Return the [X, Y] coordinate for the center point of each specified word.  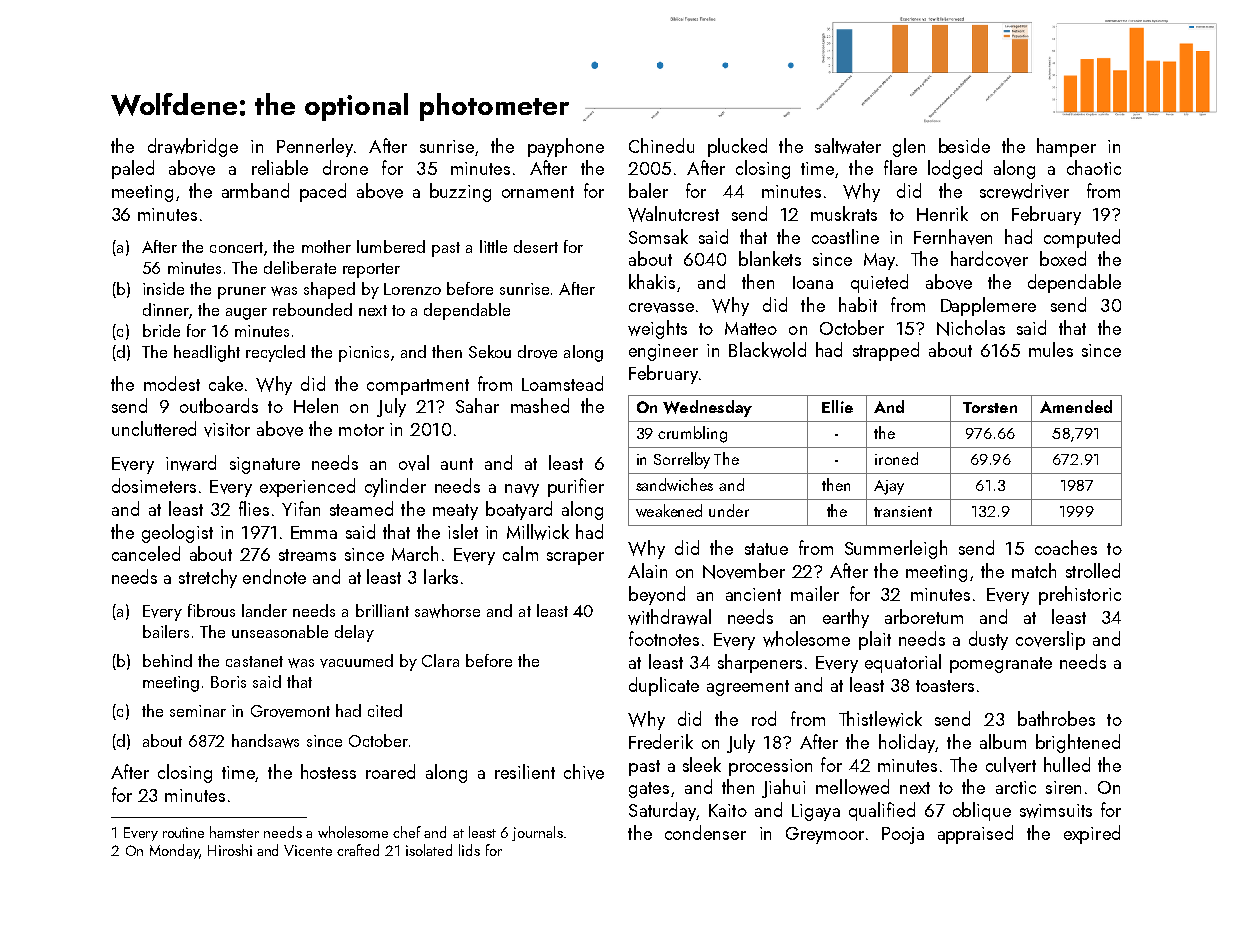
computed [1082, 238]
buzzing [460, 192]
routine [183, 832]
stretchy [208, 578]
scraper [575, 558]
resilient [525, 771]
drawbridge [193, 147]
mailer [815, 593]
